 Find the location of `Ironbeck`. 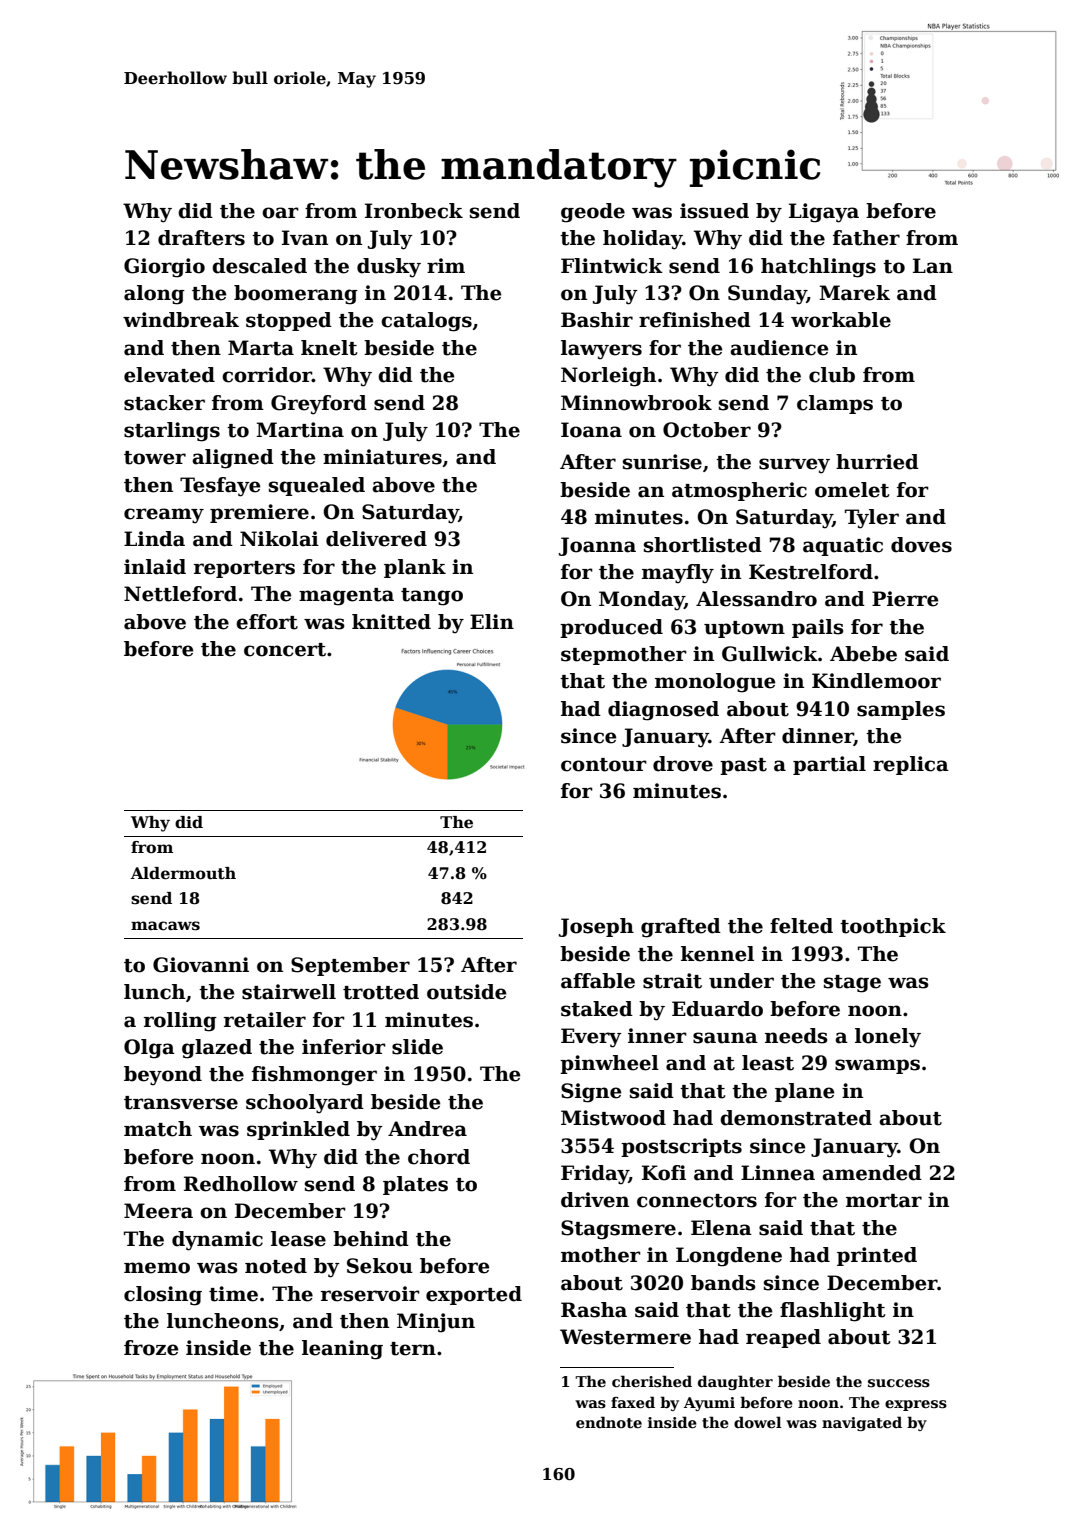

Ironbeck is located at coordinates (414, 211).
